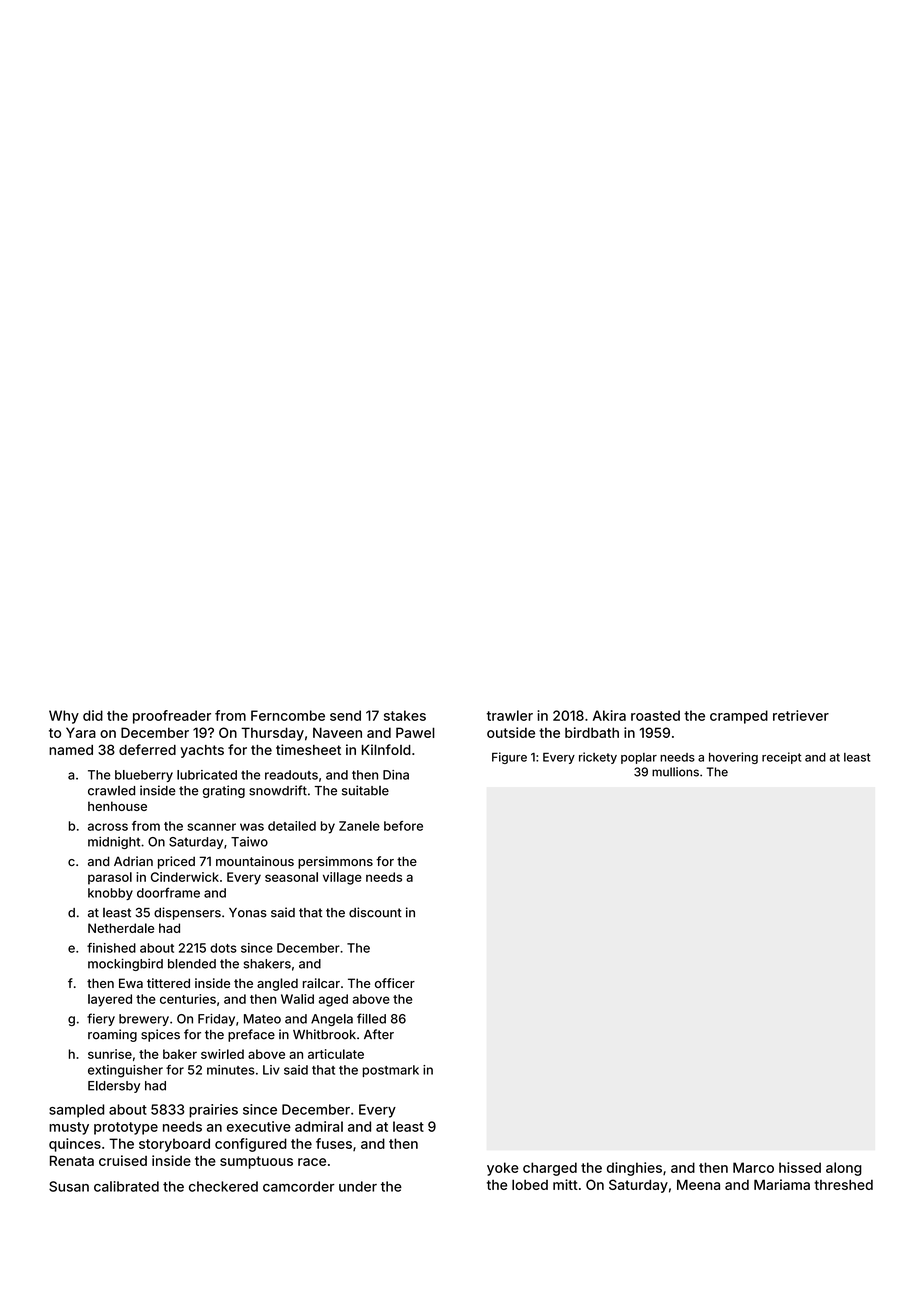  Describe the element at coordinates (844, 1169) in the document. I see `along` at that location.
